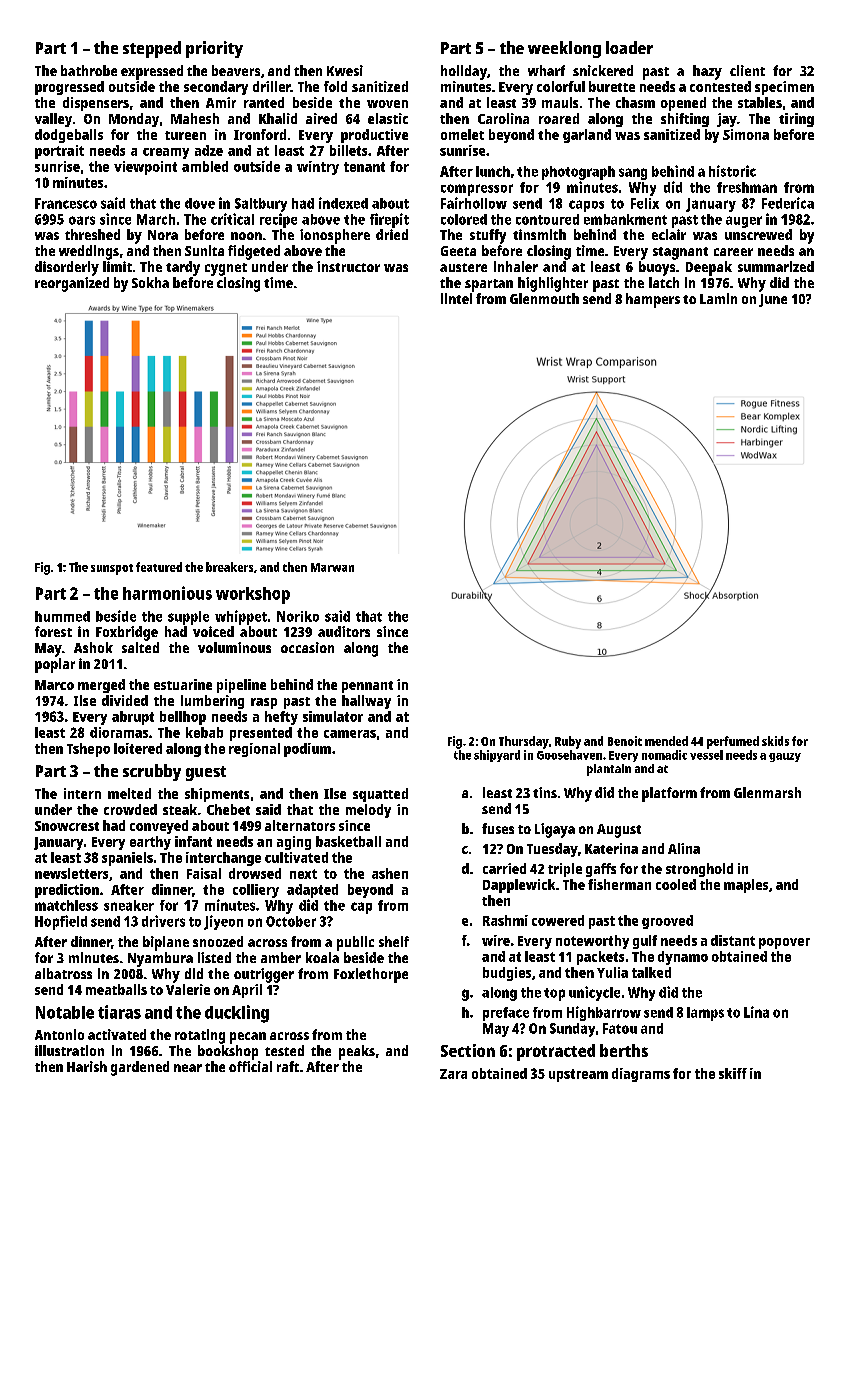 This screenshot has height=1400, width=849. What do you see at coordinates (318, 168) in the screenshot?
I see `wintry` at bounding box center [318, 168].
